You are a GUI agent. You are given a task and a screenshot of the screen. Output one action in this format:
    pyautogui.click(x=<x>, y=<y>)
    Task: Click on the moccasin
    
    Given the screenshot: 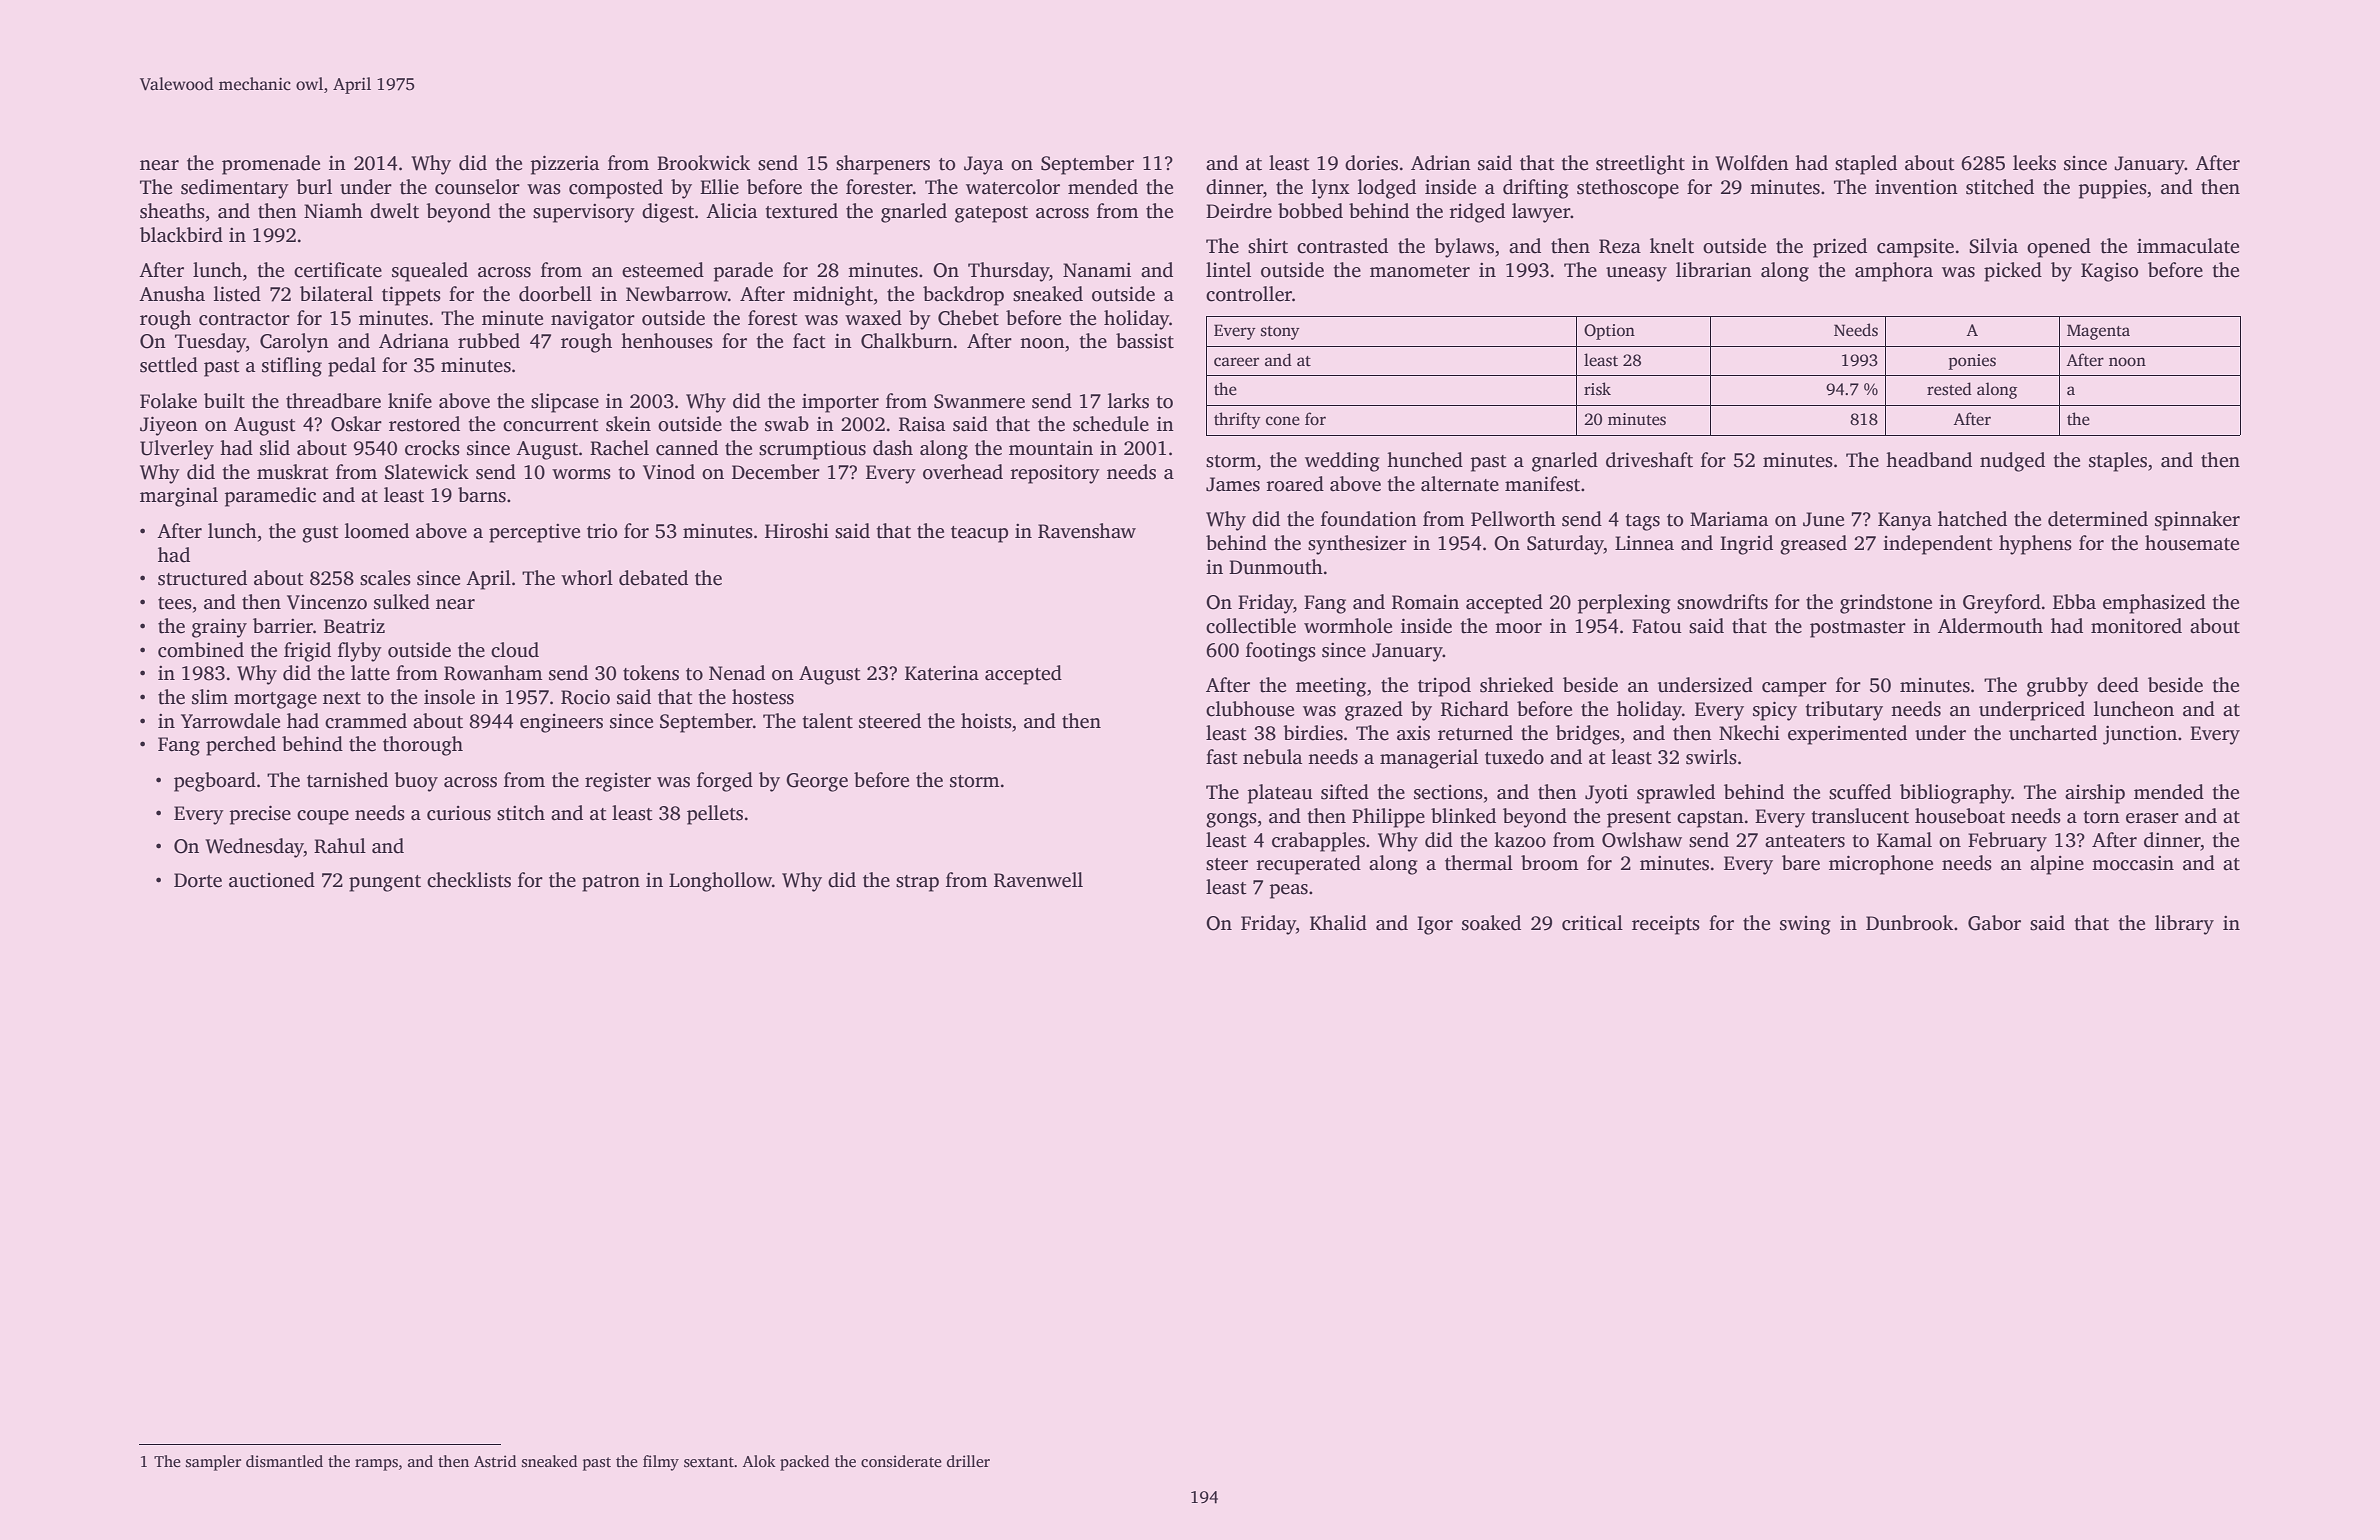 What is the action you would take?
    pyautogui.click(x=2133, y=863)
